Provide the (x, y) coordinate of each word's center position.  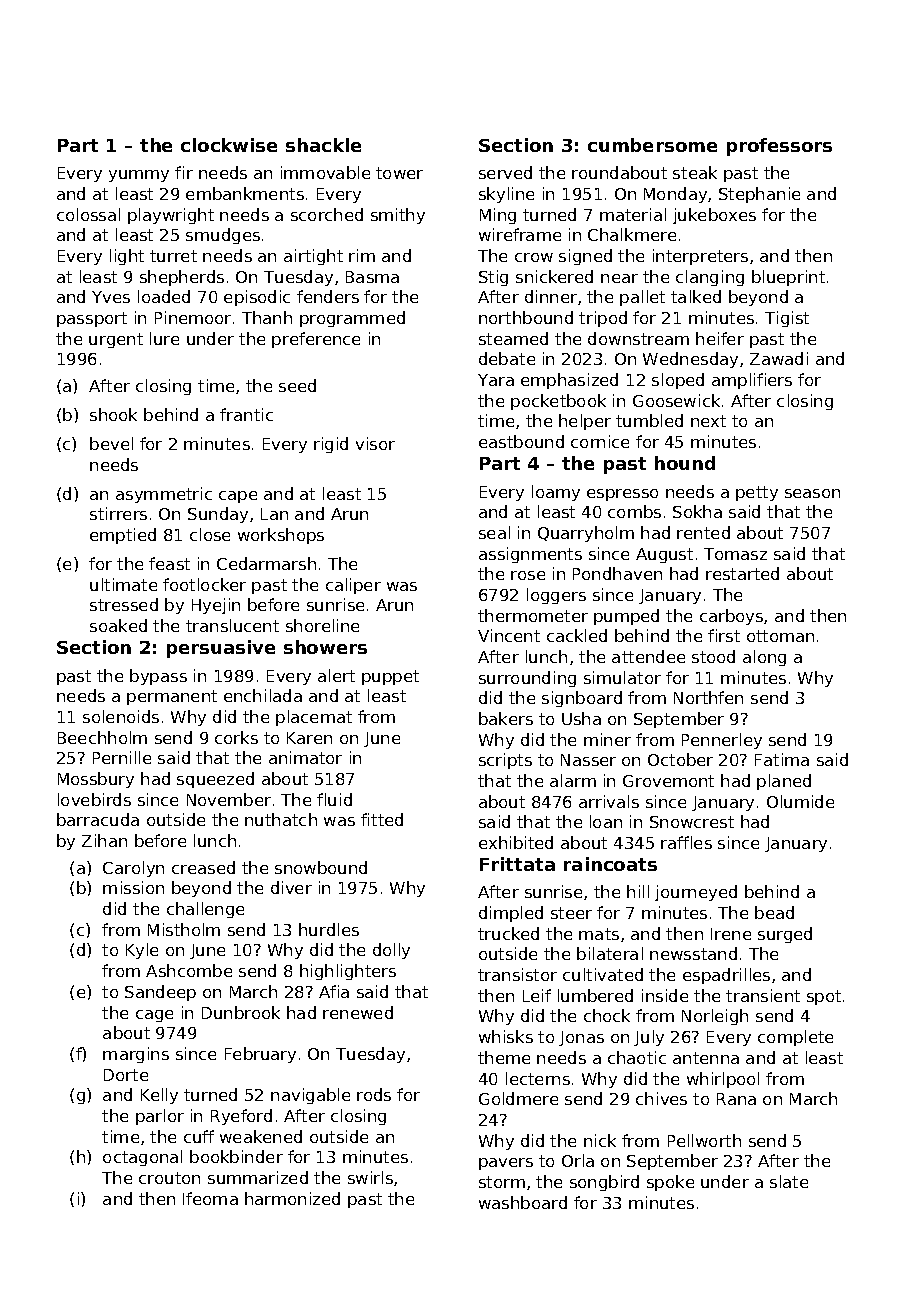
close (210, 534)
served (505, 172)
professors (779, 147)
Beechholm (102, 737)
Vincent (509, 635)
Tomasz (735, 554)
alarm (573, 780)
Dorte (126, 1075)
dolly (391, 951)
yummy (139, 176)
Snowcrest (692, 822)
